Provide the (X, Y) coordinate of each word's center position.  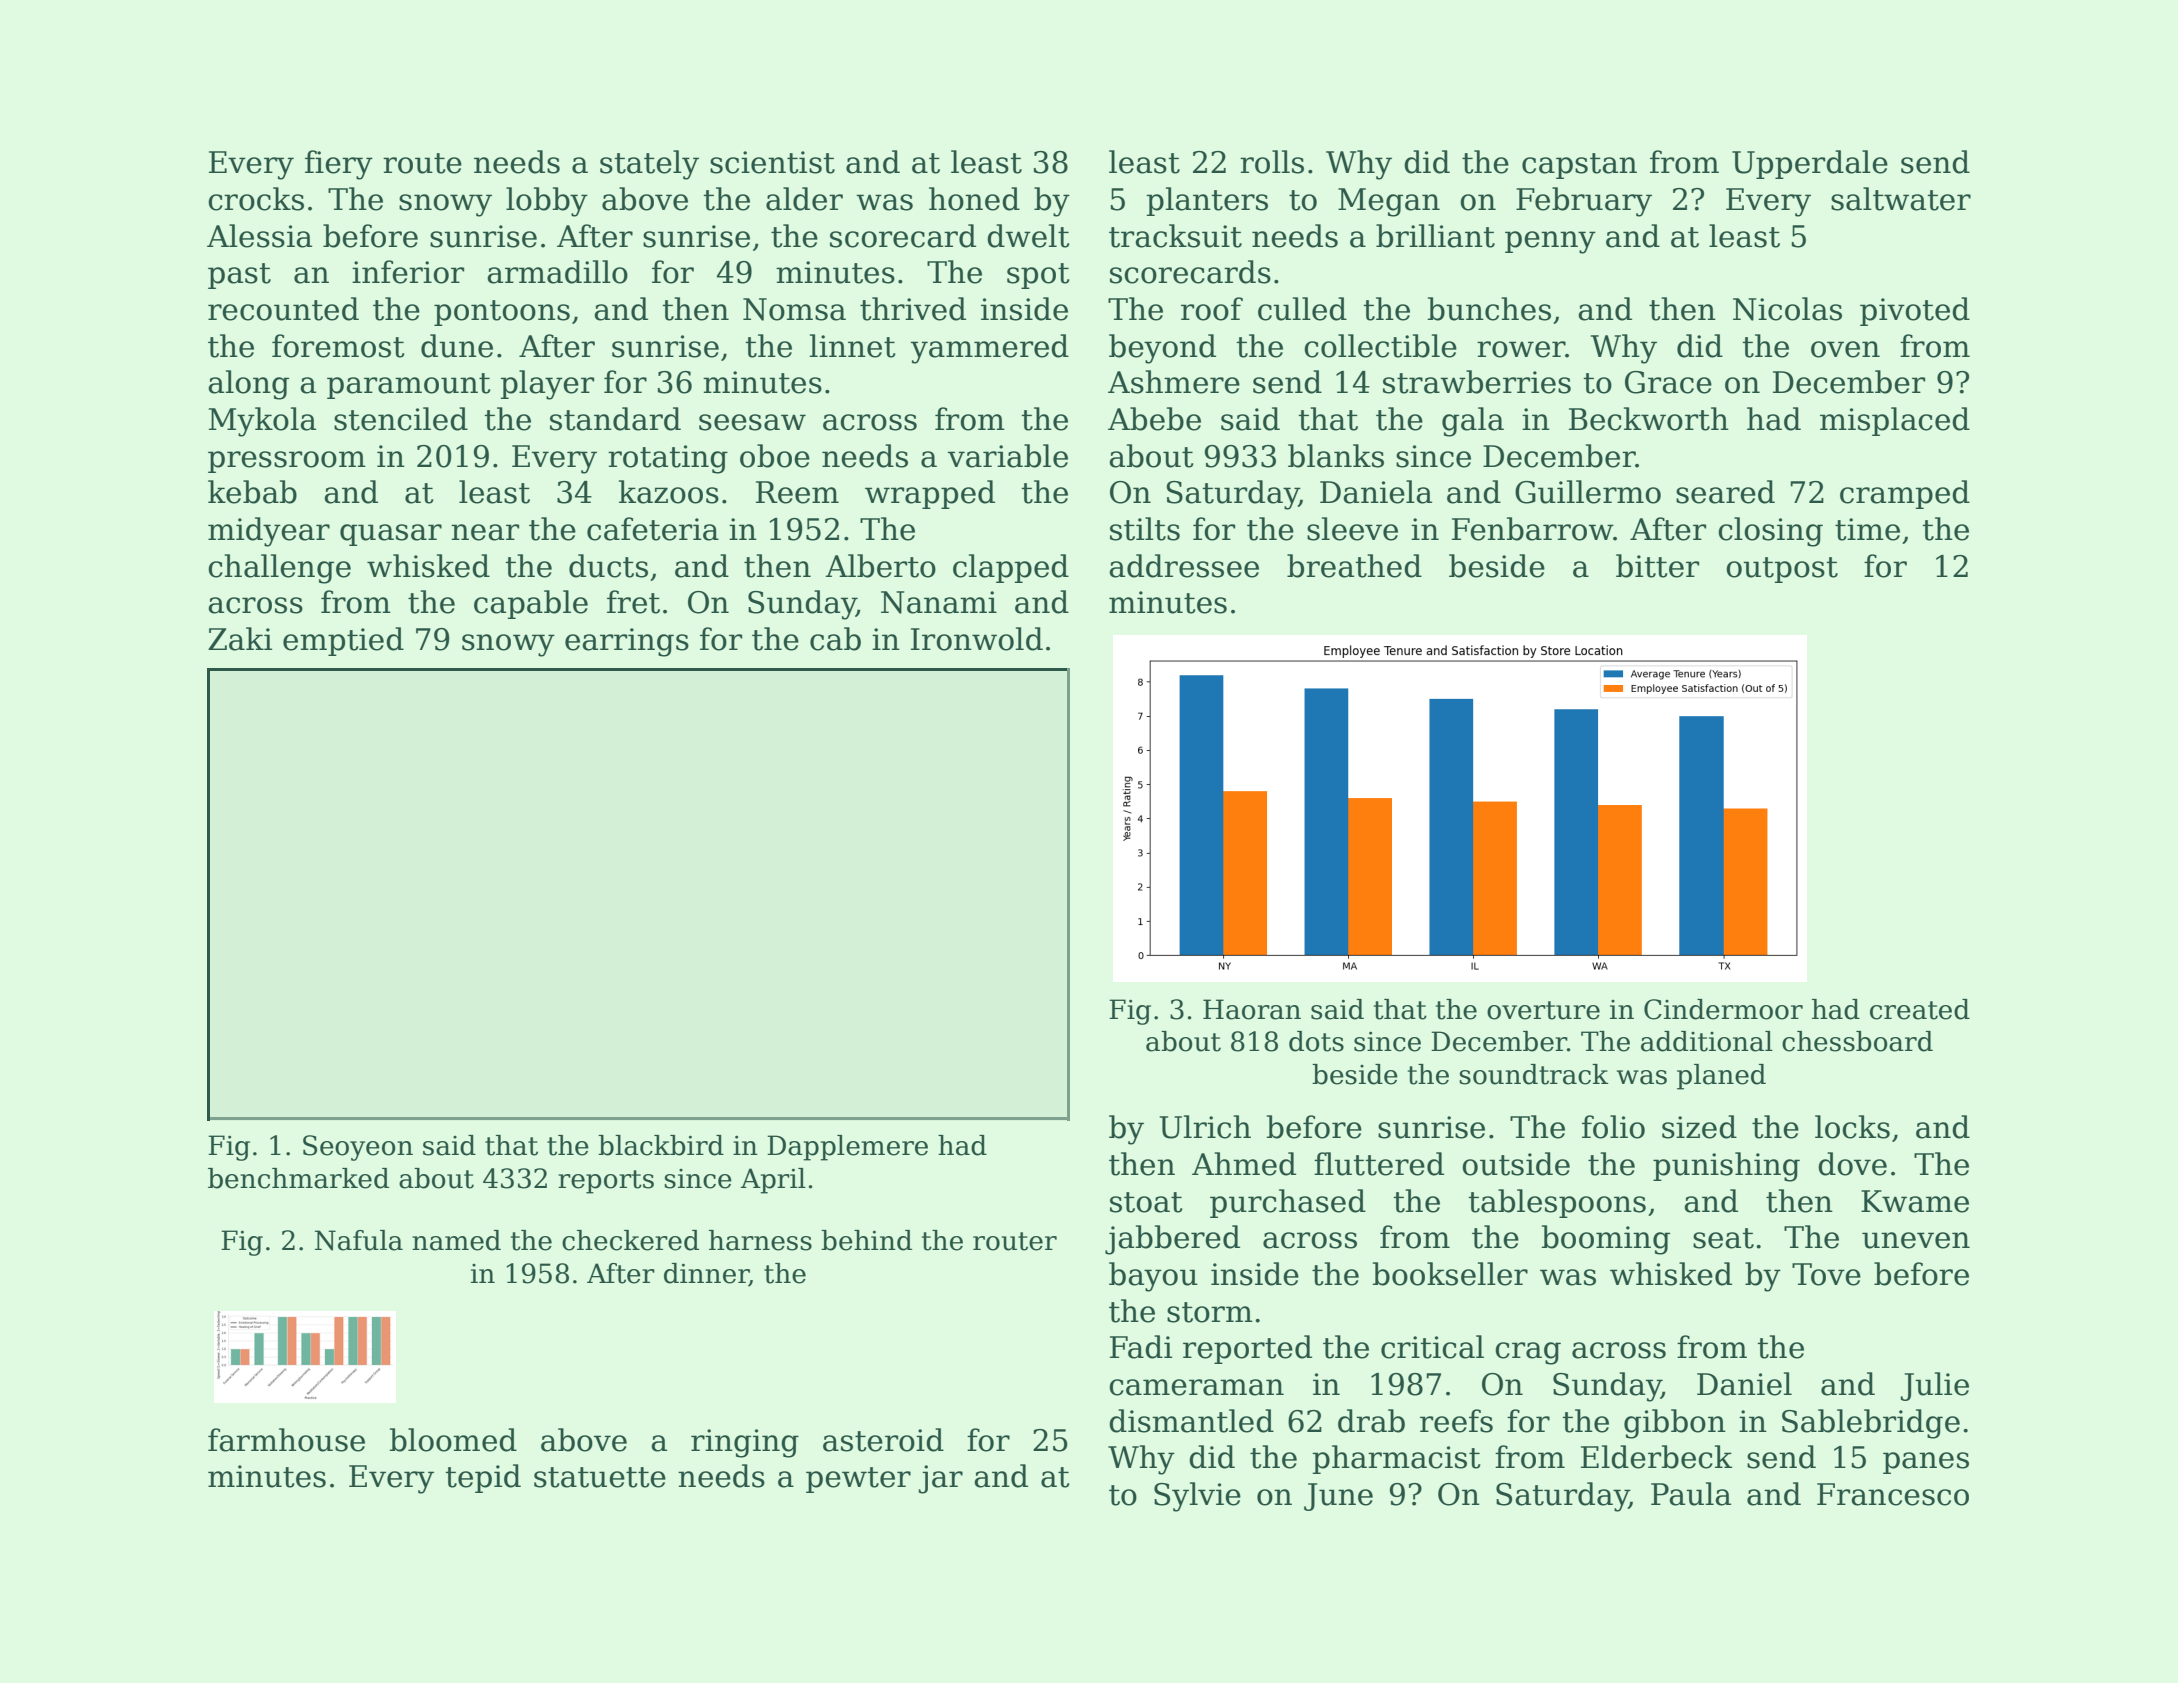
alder (804, 199)
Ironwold (977, 639)
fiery (339, 165)
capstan (1579, 166)
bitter (1657, 566)
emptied (343, 641)
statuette (600, 1477)
